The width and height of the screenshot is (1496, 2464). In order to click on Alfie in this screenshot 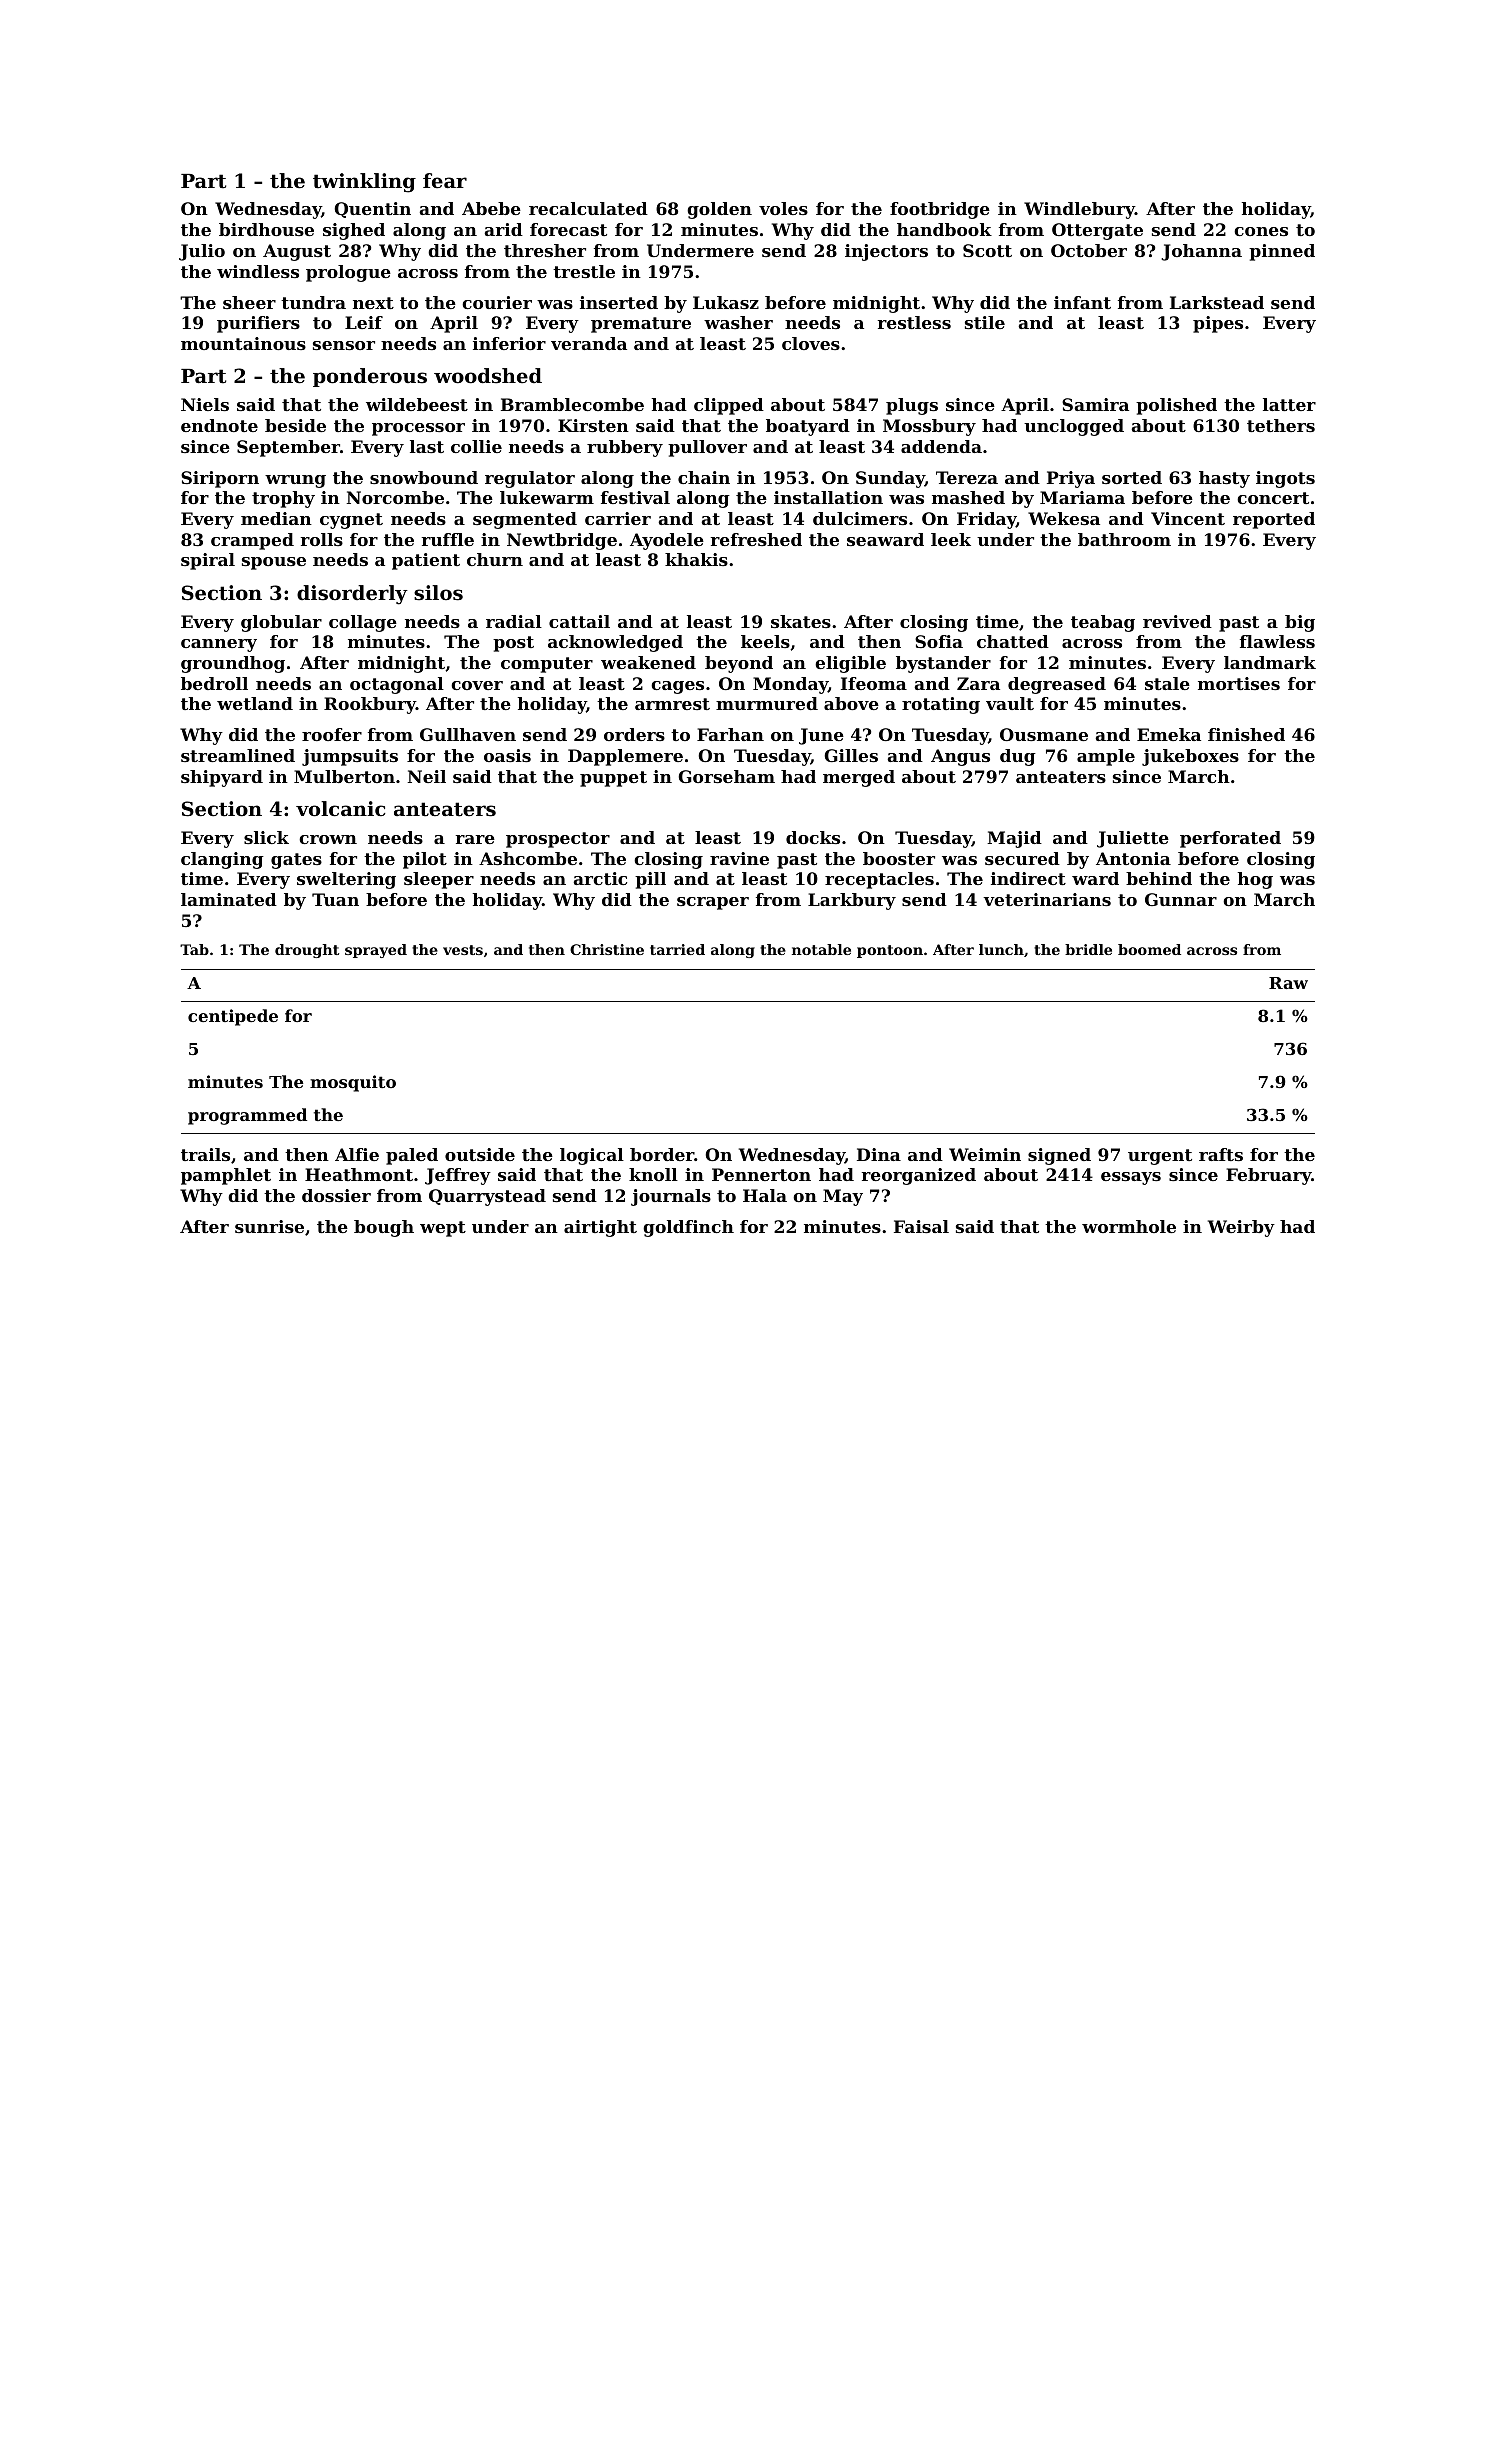, I will do `click(357, 1154)`.
